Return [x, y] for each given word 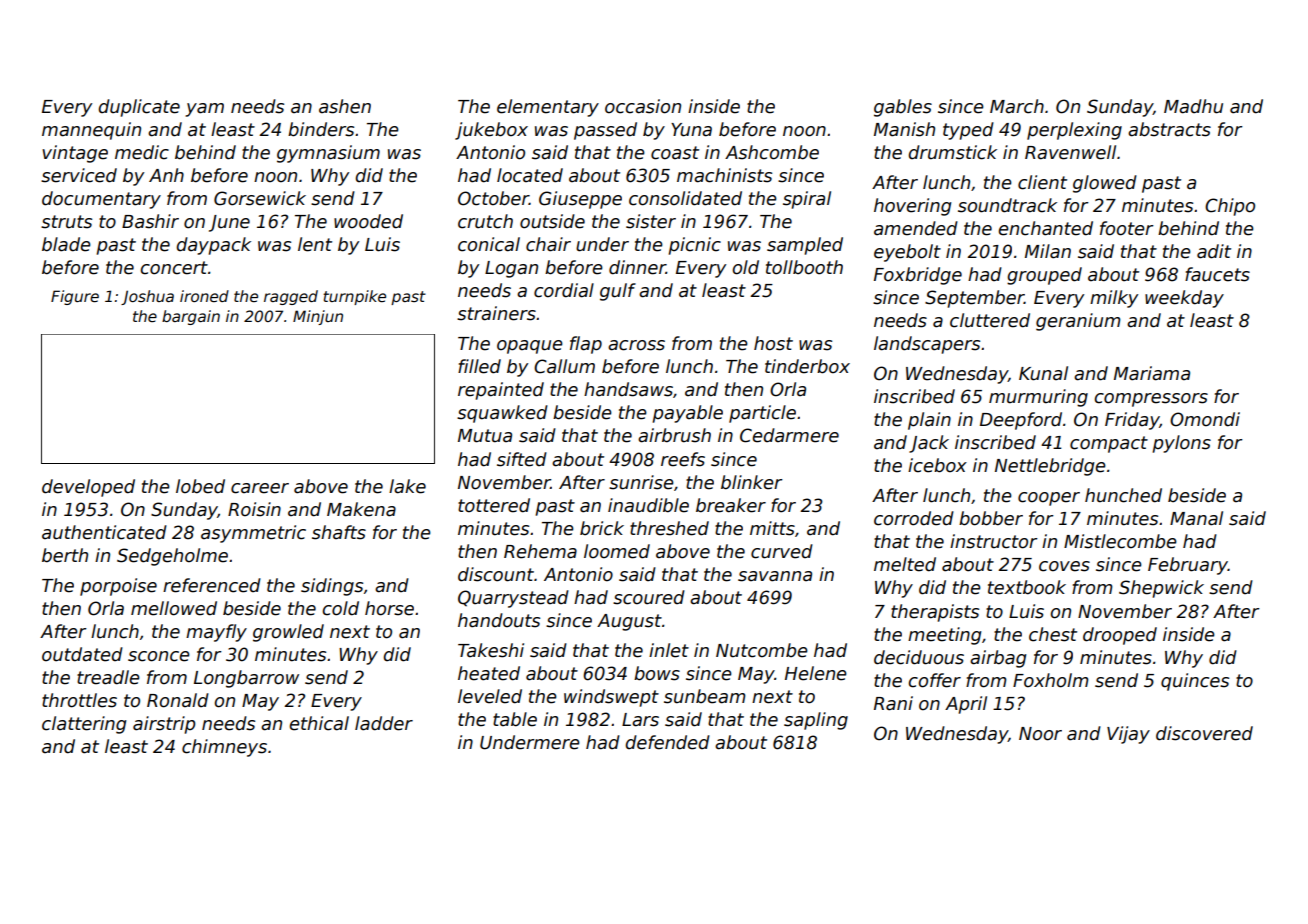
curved [782, 551]
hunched [1123, 495]
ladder [384, 723]
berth [65, 555]
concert [174, 268]
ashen [345, 106]
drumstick [952, 152]
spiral [807, 200]
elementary [548, 108]
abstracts [1169, 129]
